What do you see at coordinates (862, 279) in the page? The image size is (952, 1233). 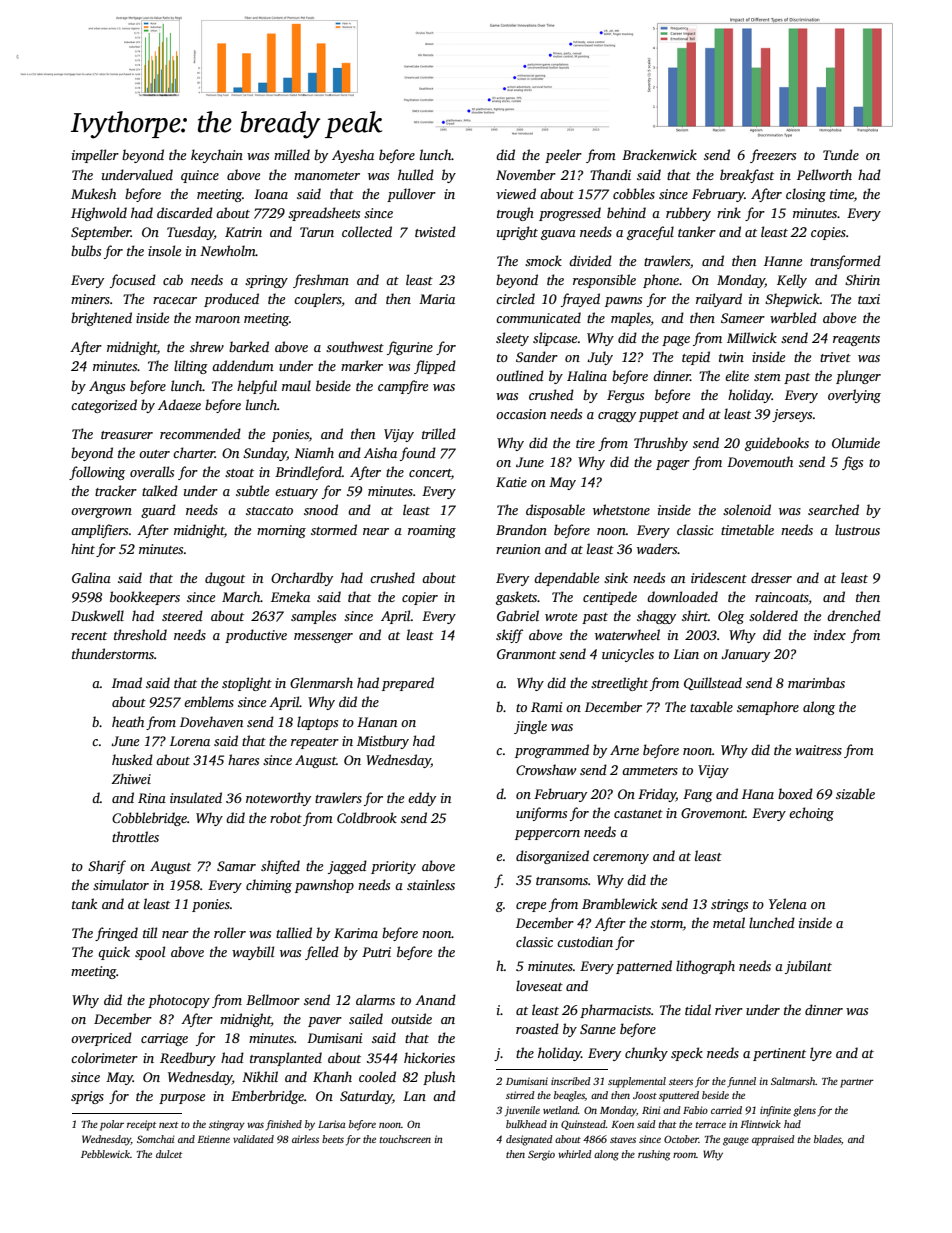 I see `Shirin` at bounding box center [862, 279].
